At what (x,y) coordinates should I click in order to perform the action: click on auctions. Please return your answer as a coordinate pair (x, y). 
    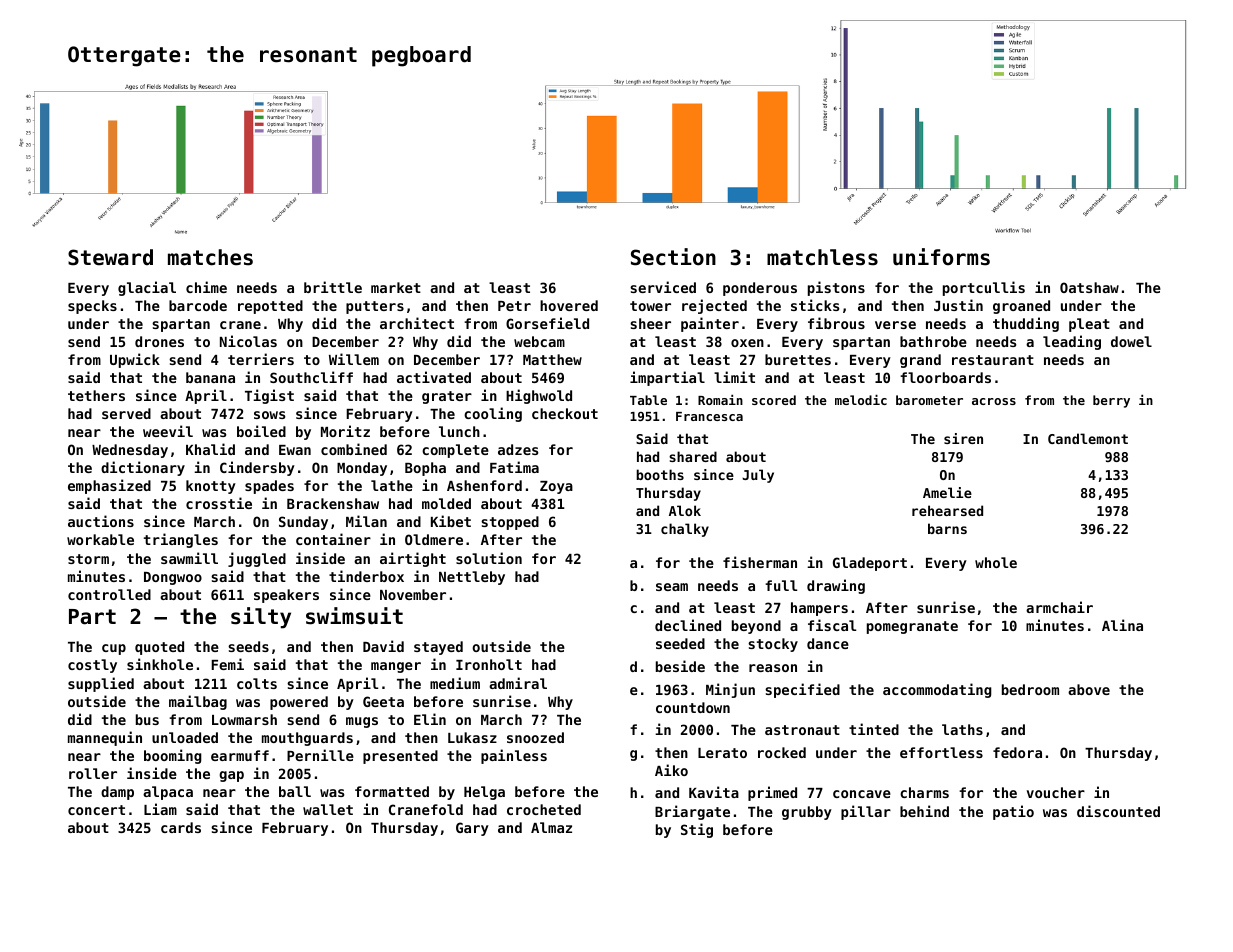
    Looking at the image, I should click on (101, 521).
